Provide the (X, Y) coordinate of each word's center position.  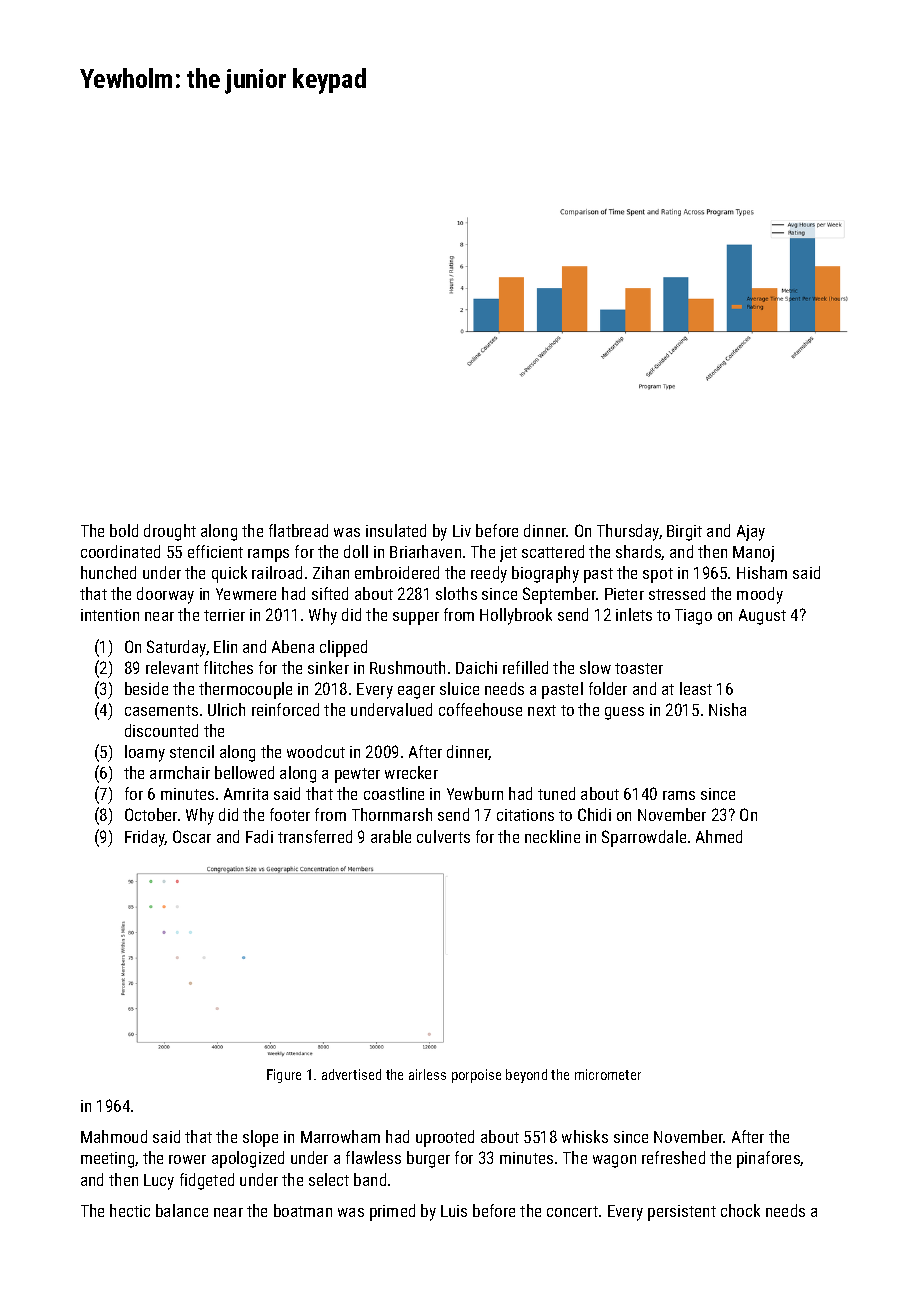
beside (146, 688)
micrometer (608, 1074)
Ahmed (719, 836)
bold (124, 530)
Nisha (727, 709)
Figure (284, 1076)
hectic (130, 1210)
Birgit (684, 533)
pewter (357, 775)
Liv (462, 531)
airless (427, 1074)
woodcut (316, 751)
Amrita (246, 794)
